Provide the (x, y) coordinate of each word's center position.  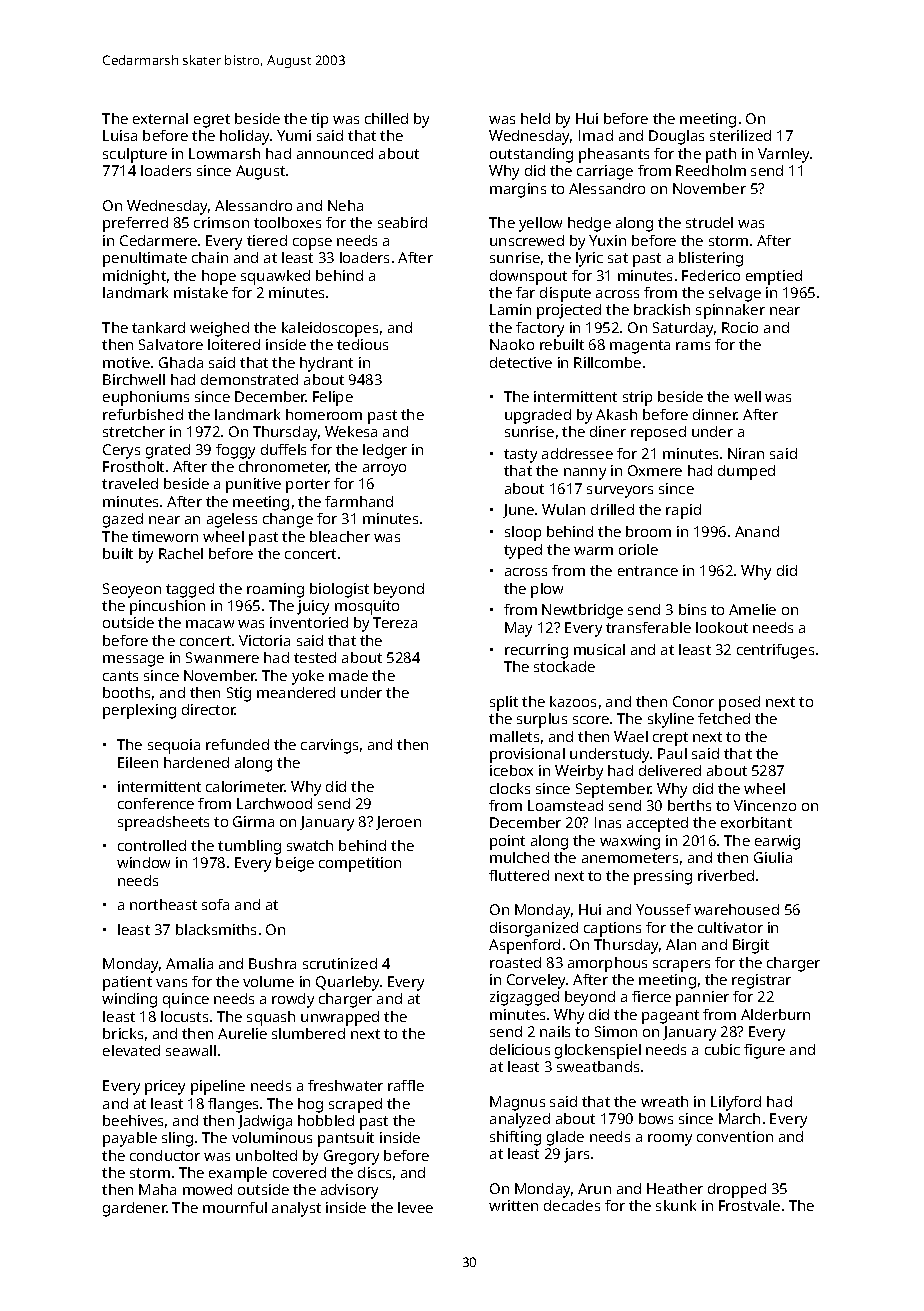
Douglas (676, 137)
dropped (737, 1190)
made (348, 675)
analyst (296, 1209)
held (535, 118)
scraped (355, 1105)
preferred (135, 224)
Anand (757, 531)
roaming (275, 590)
